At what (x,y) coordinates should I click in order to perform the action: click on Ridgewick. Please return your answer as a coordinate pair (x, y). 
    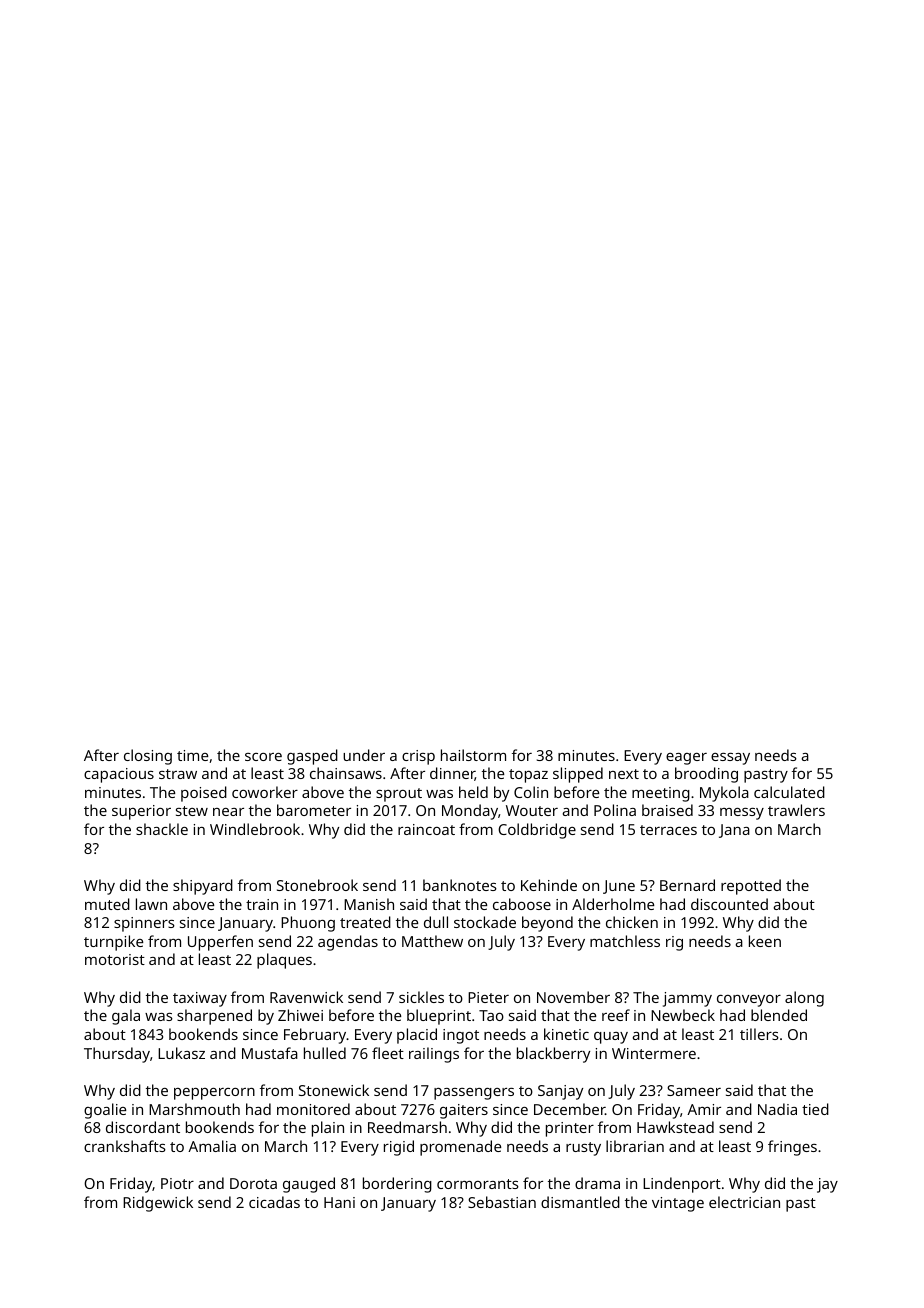
    Looking at the image, I should click on (158, 1204).
